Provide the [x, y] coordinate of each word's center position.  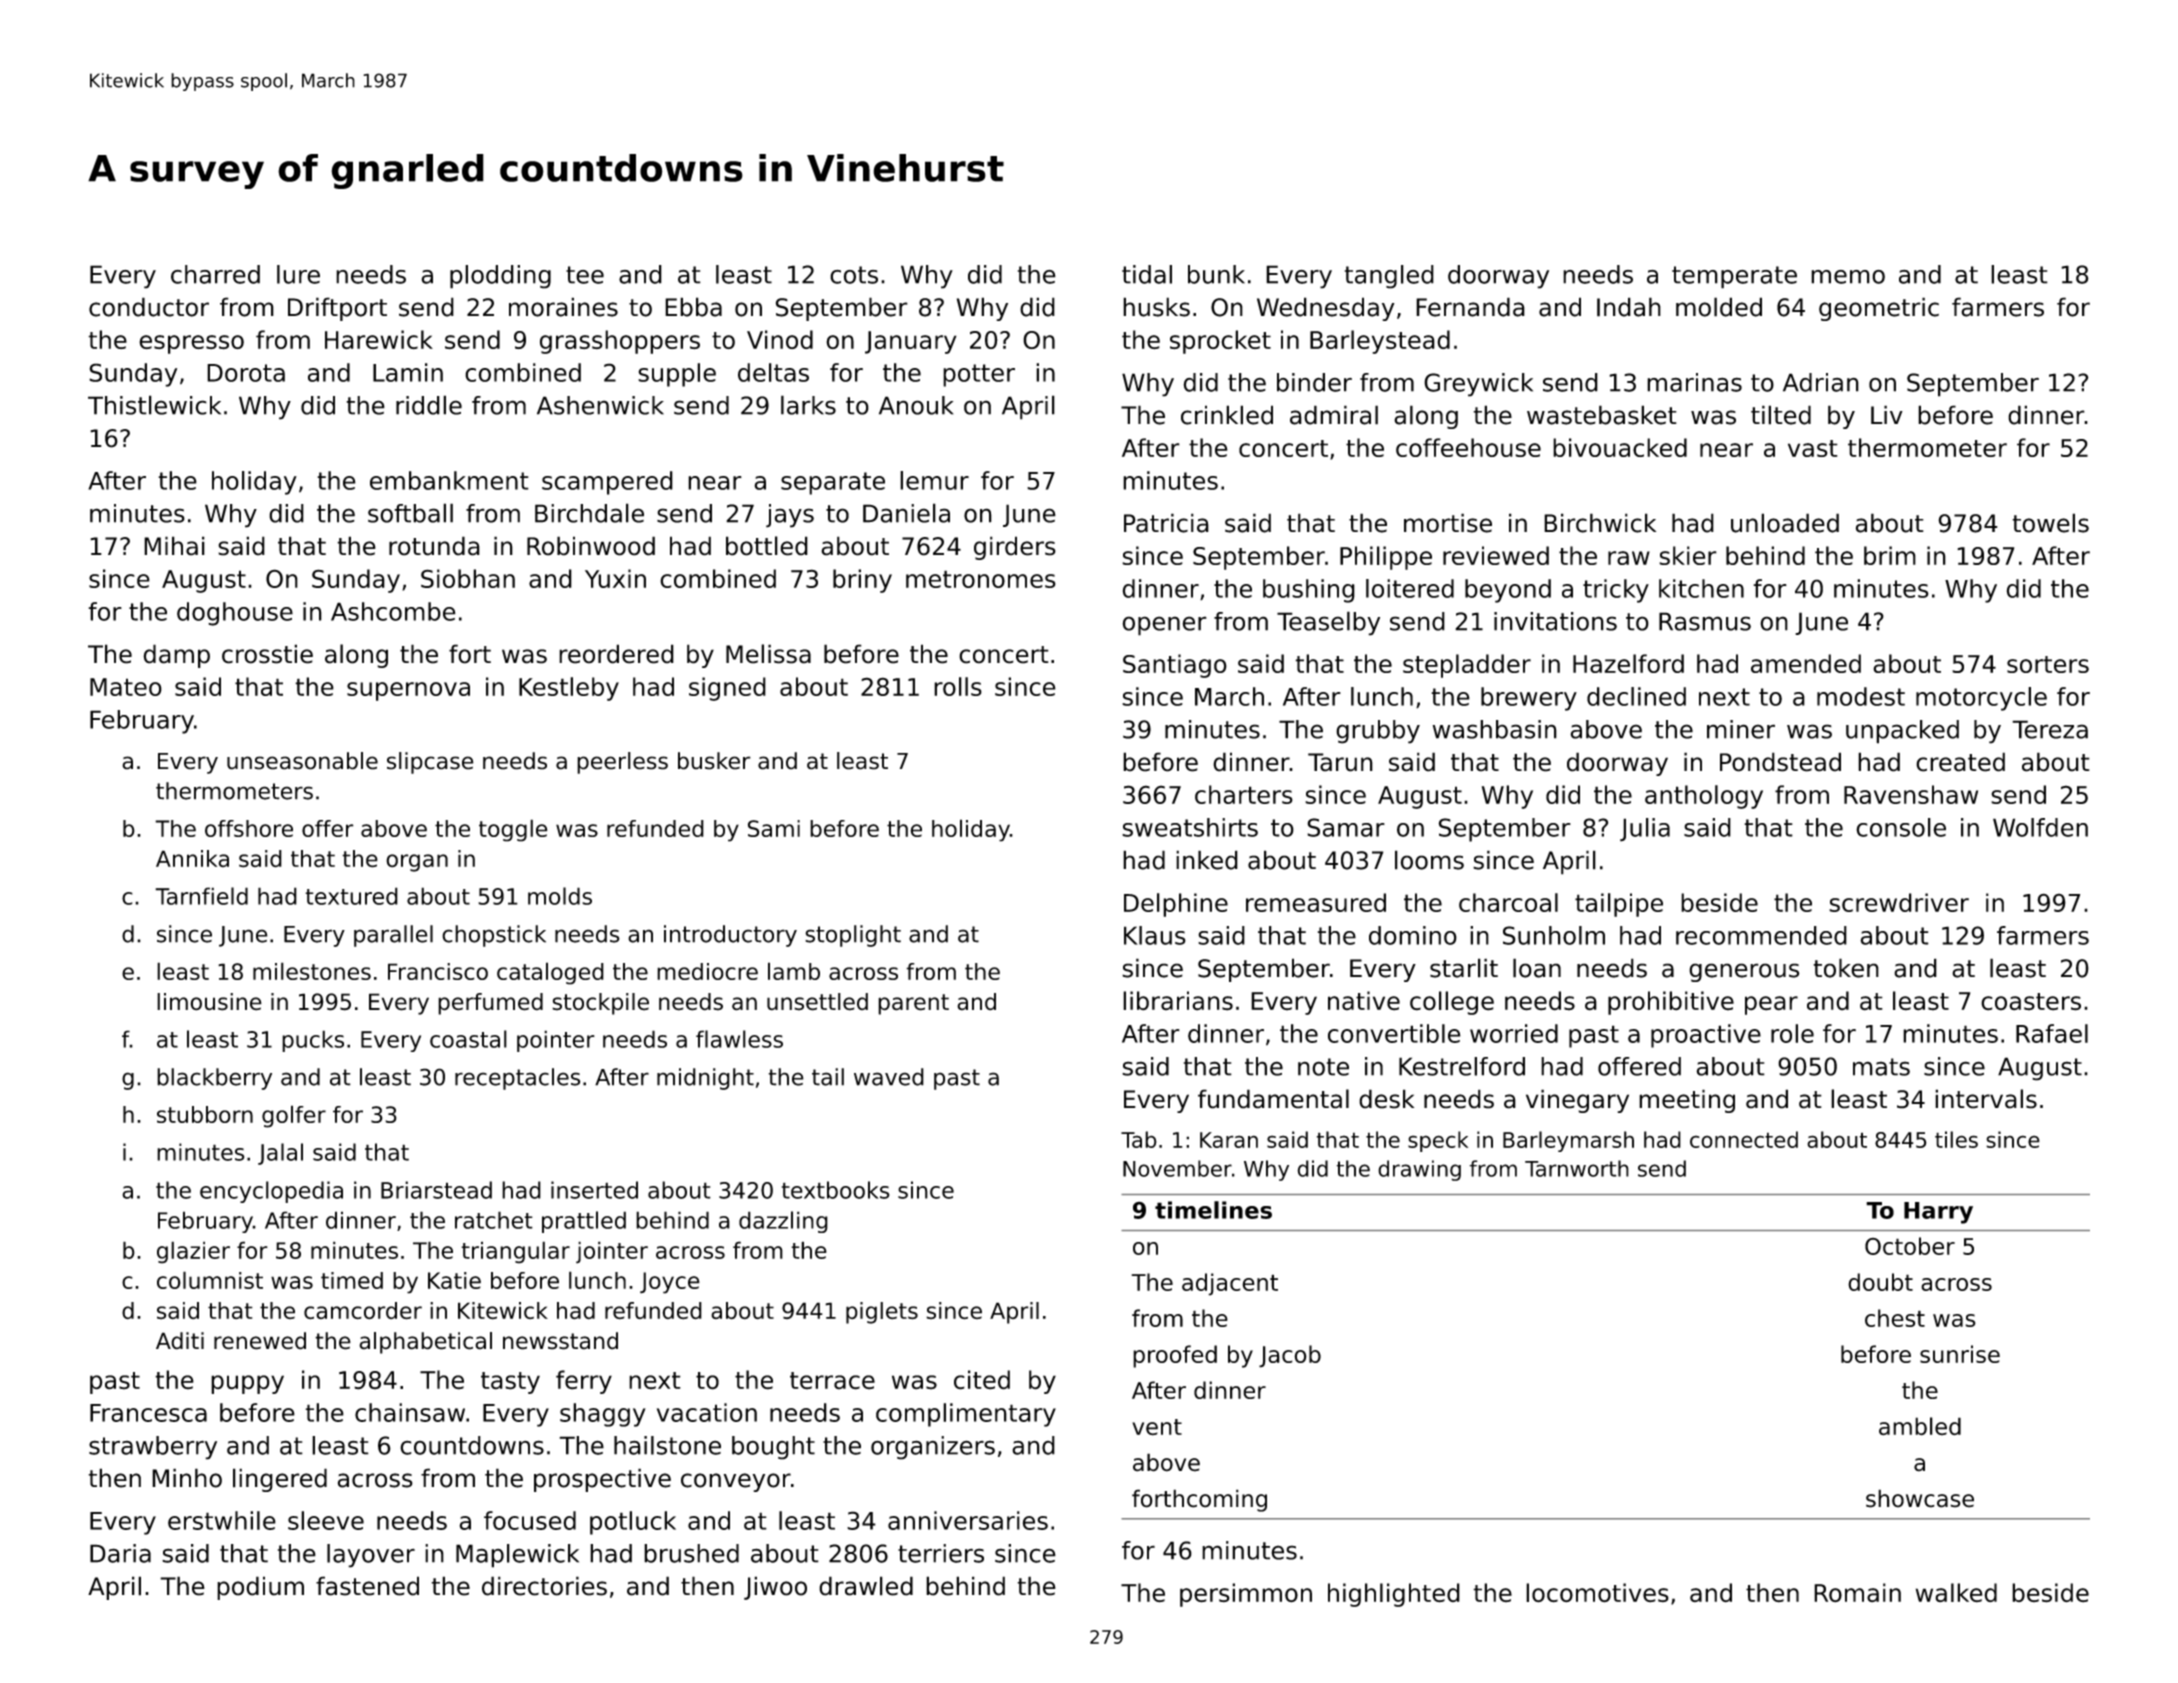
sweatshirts [1190, 827]
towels [2050, 523]
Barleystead [1380, 342]
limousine [209, 1002]
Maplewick [517, 1556]
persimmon [1246, 1595]
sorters [2048, 664]
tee [585, 275]
